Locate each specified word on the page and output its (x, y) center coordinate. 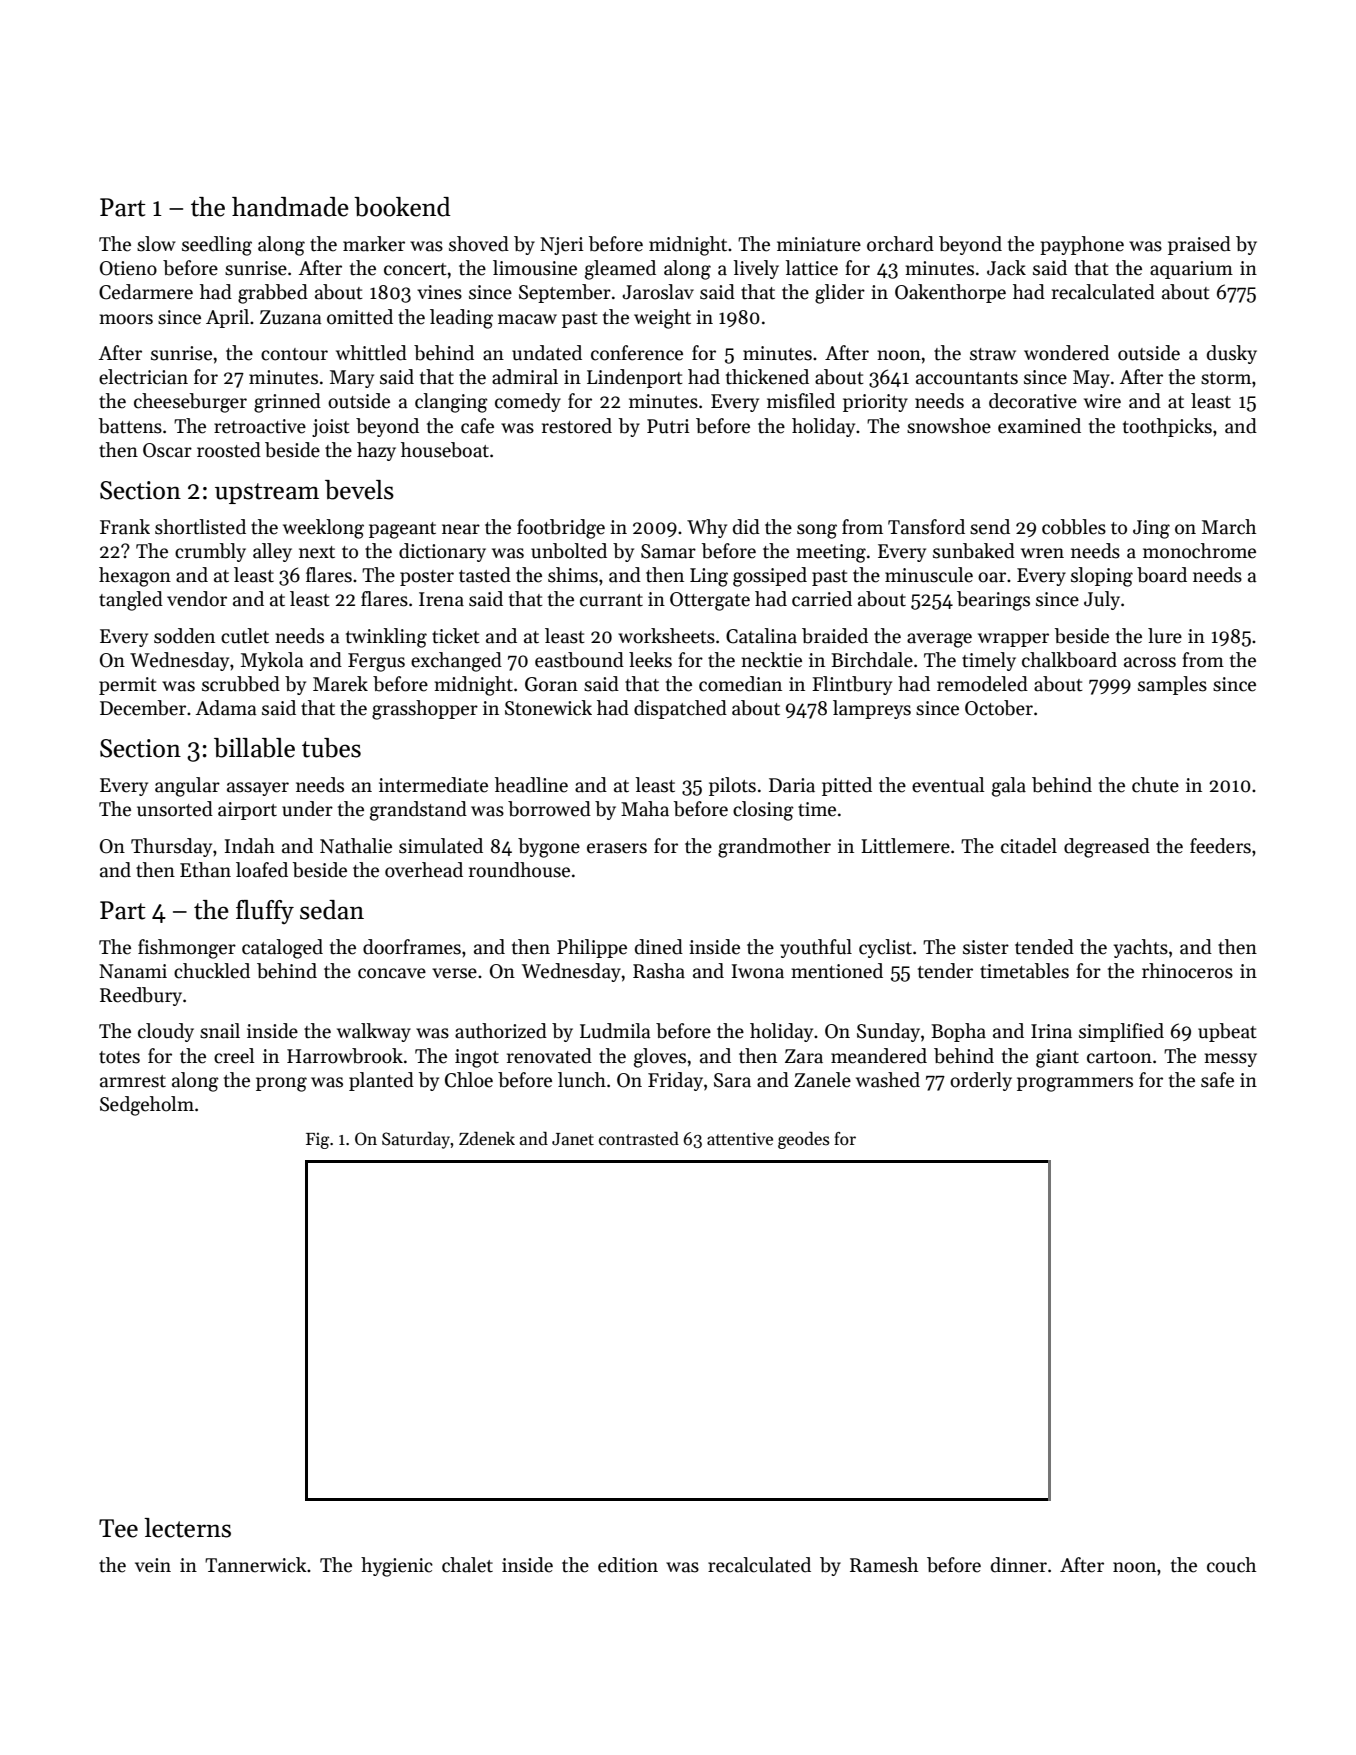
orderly (981, 1081)
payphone (1082, 245)
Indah (250, 846)
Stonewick (548, 708)
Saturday (416, 1140)
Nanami (133, 971)
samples (1172, 685)
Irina (1051, 1031)
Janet (573, 1139)
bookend (402, 207)
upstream (267, 493)
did (746, 527)
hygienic (397, 1567)
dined (659, 947)
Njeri (561, 246)
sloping (1102, 577)
